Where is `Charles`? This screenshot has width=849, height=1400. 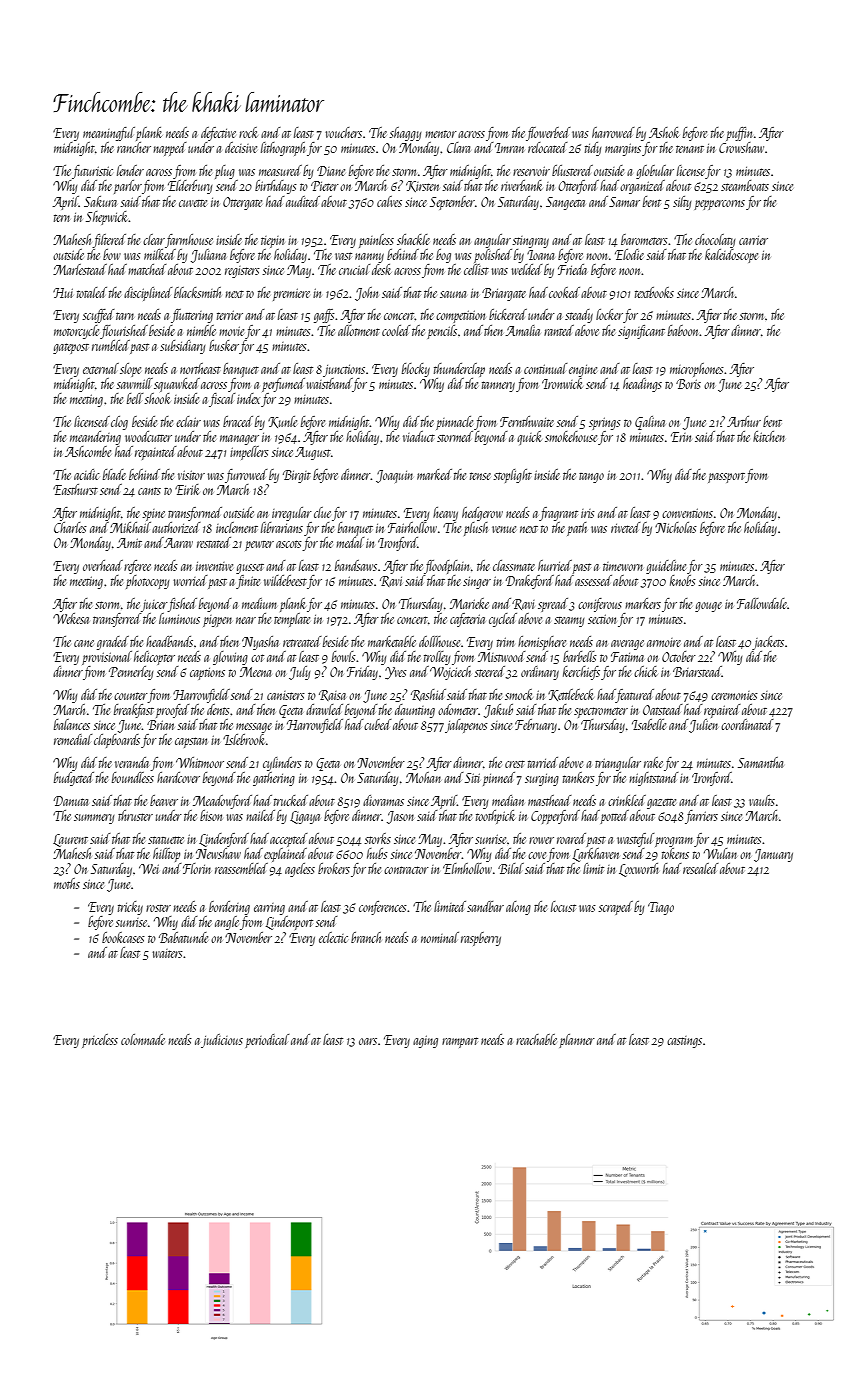
Charles is located at coordinates (70, 527).
